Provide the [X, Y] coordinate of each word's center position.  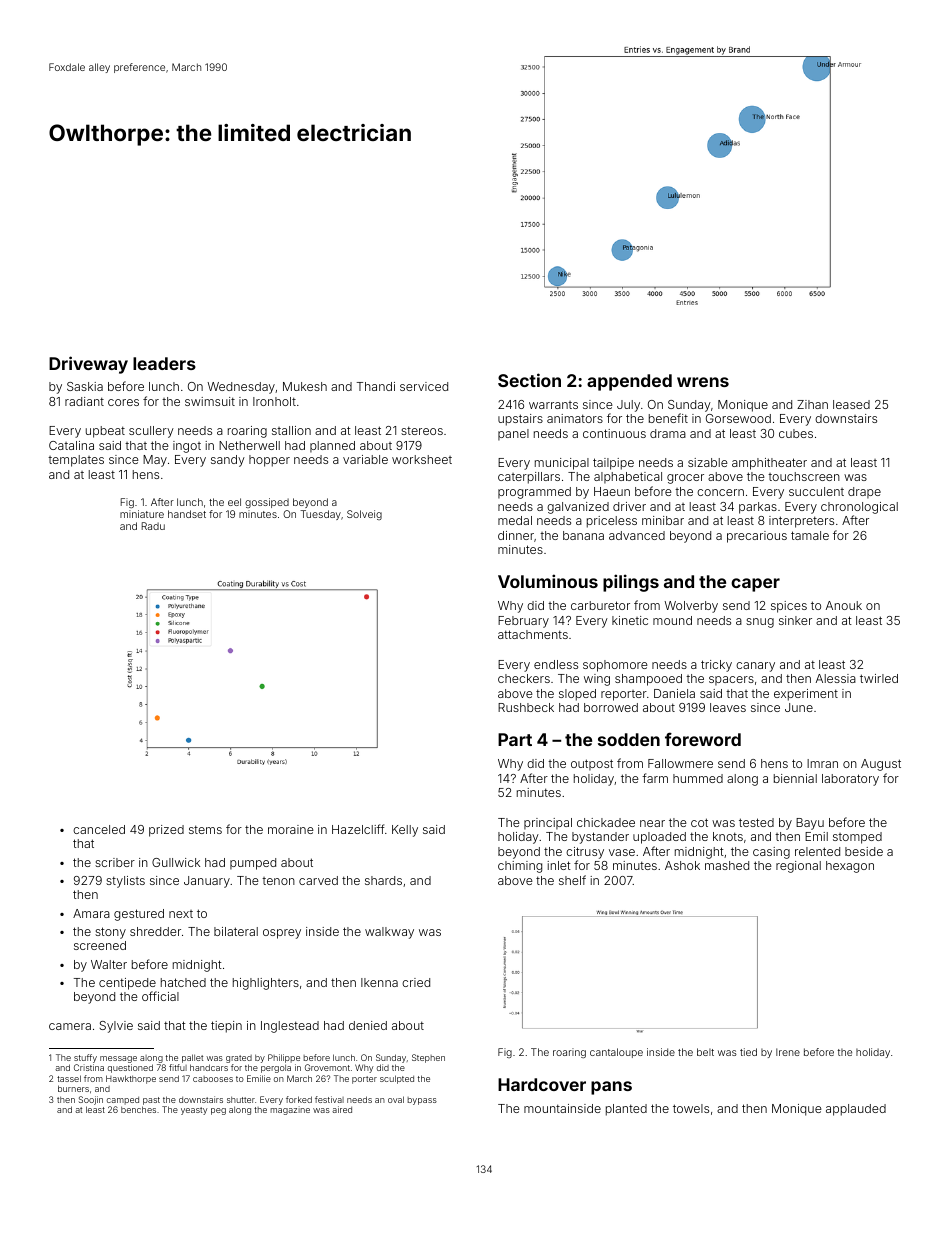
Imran [822, 763]
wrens [703, 382]
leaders [164, 363]
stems [205, 829]
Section [529, 380]
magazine [290, 1110]
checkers [524, 678]
